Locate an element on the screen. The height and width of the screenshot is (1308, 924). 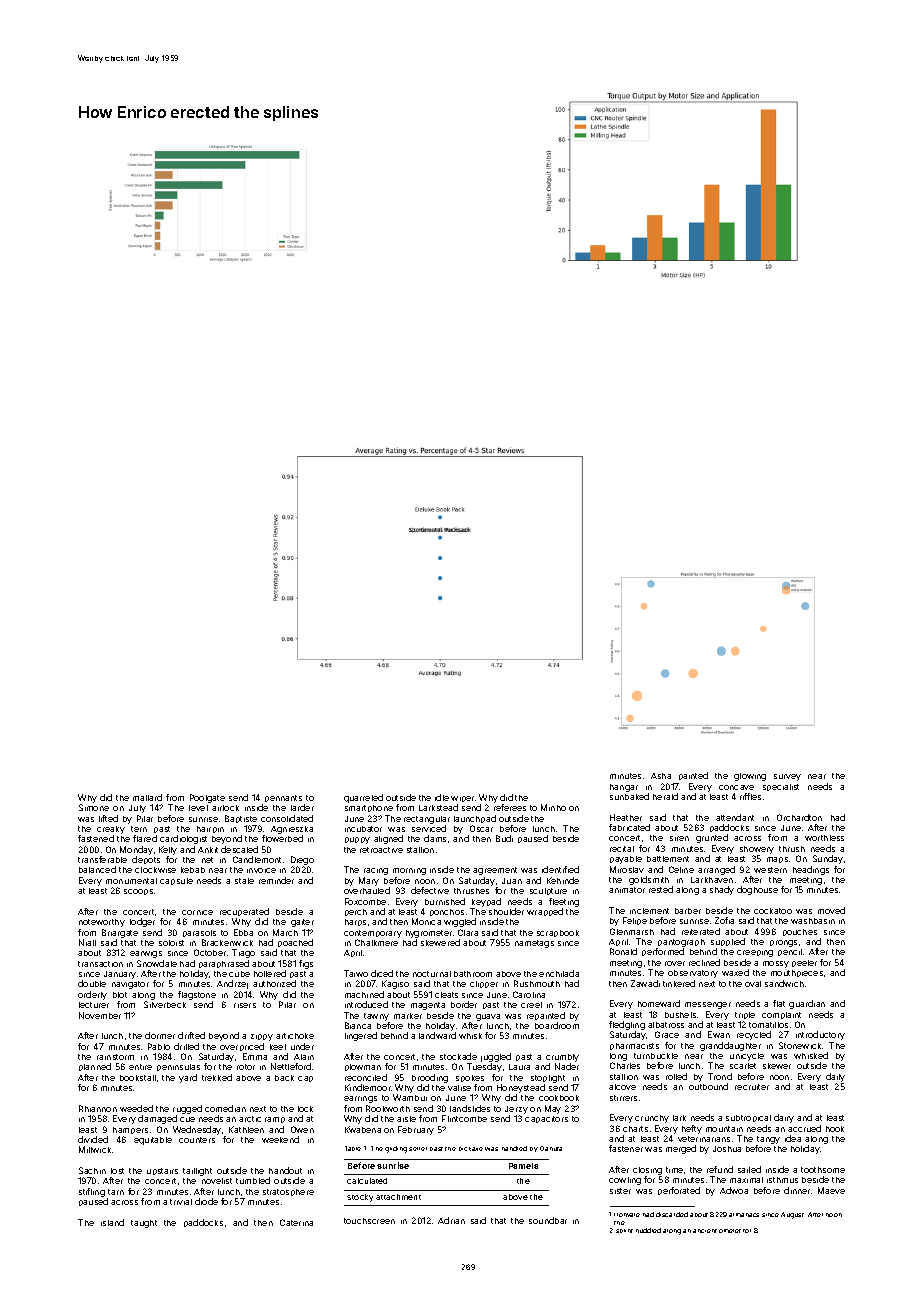
stifling is located at coordinates (92, 1192).
